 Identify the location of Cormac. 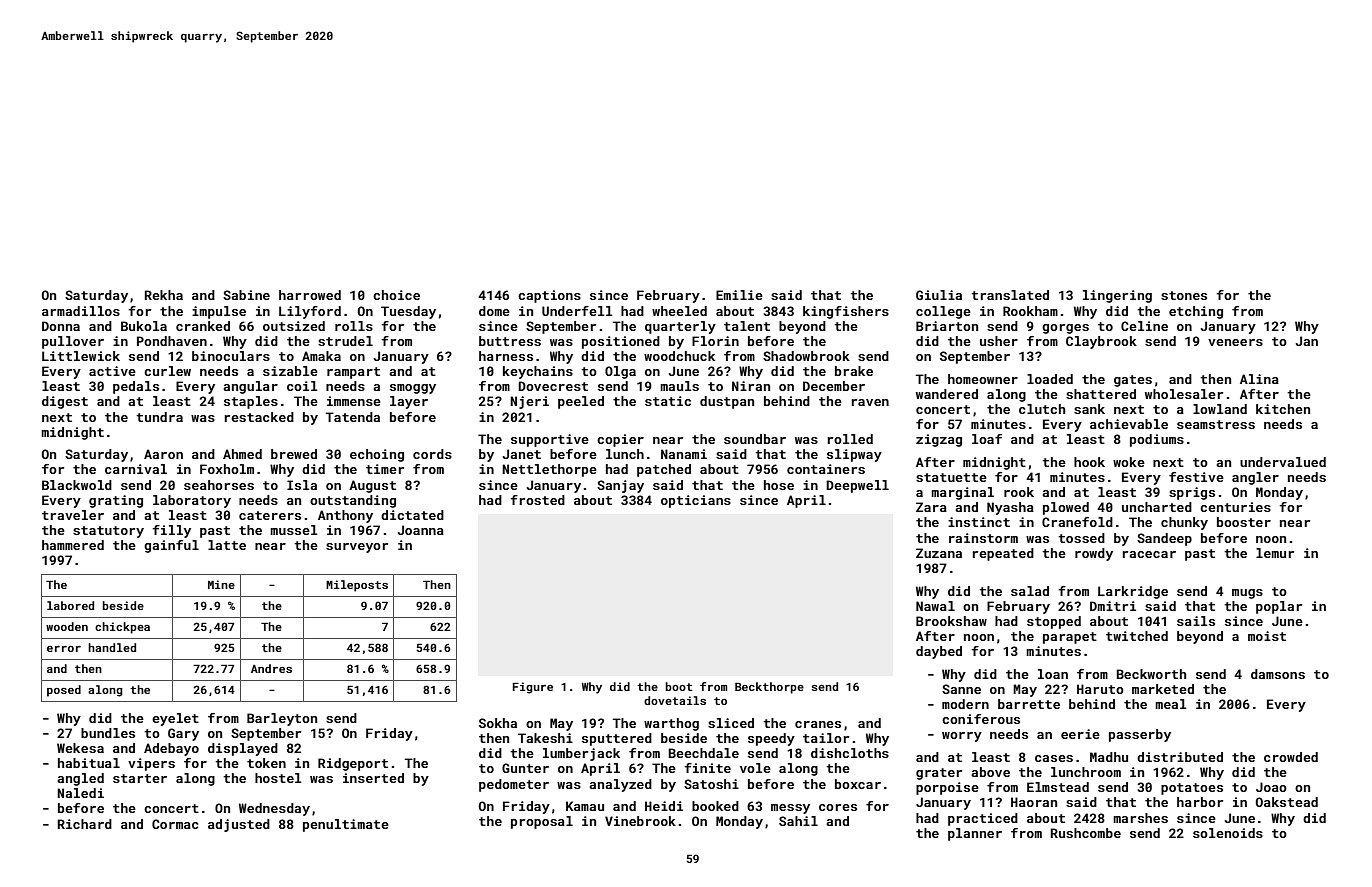
(175, 824).
